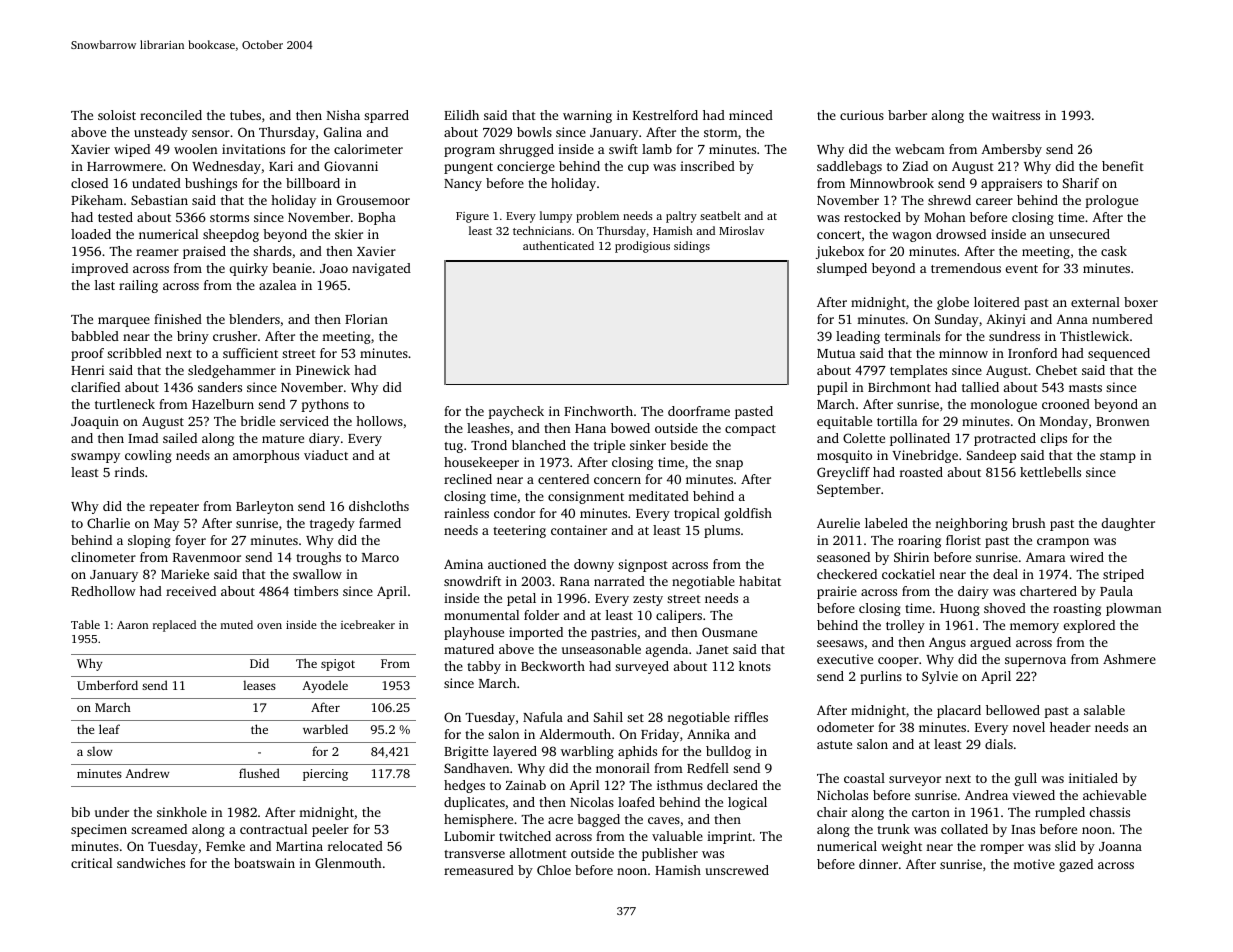  What do you see at coordinates (1070, 727) in the page?
I see `header` at bounding box center [1070, 727].
